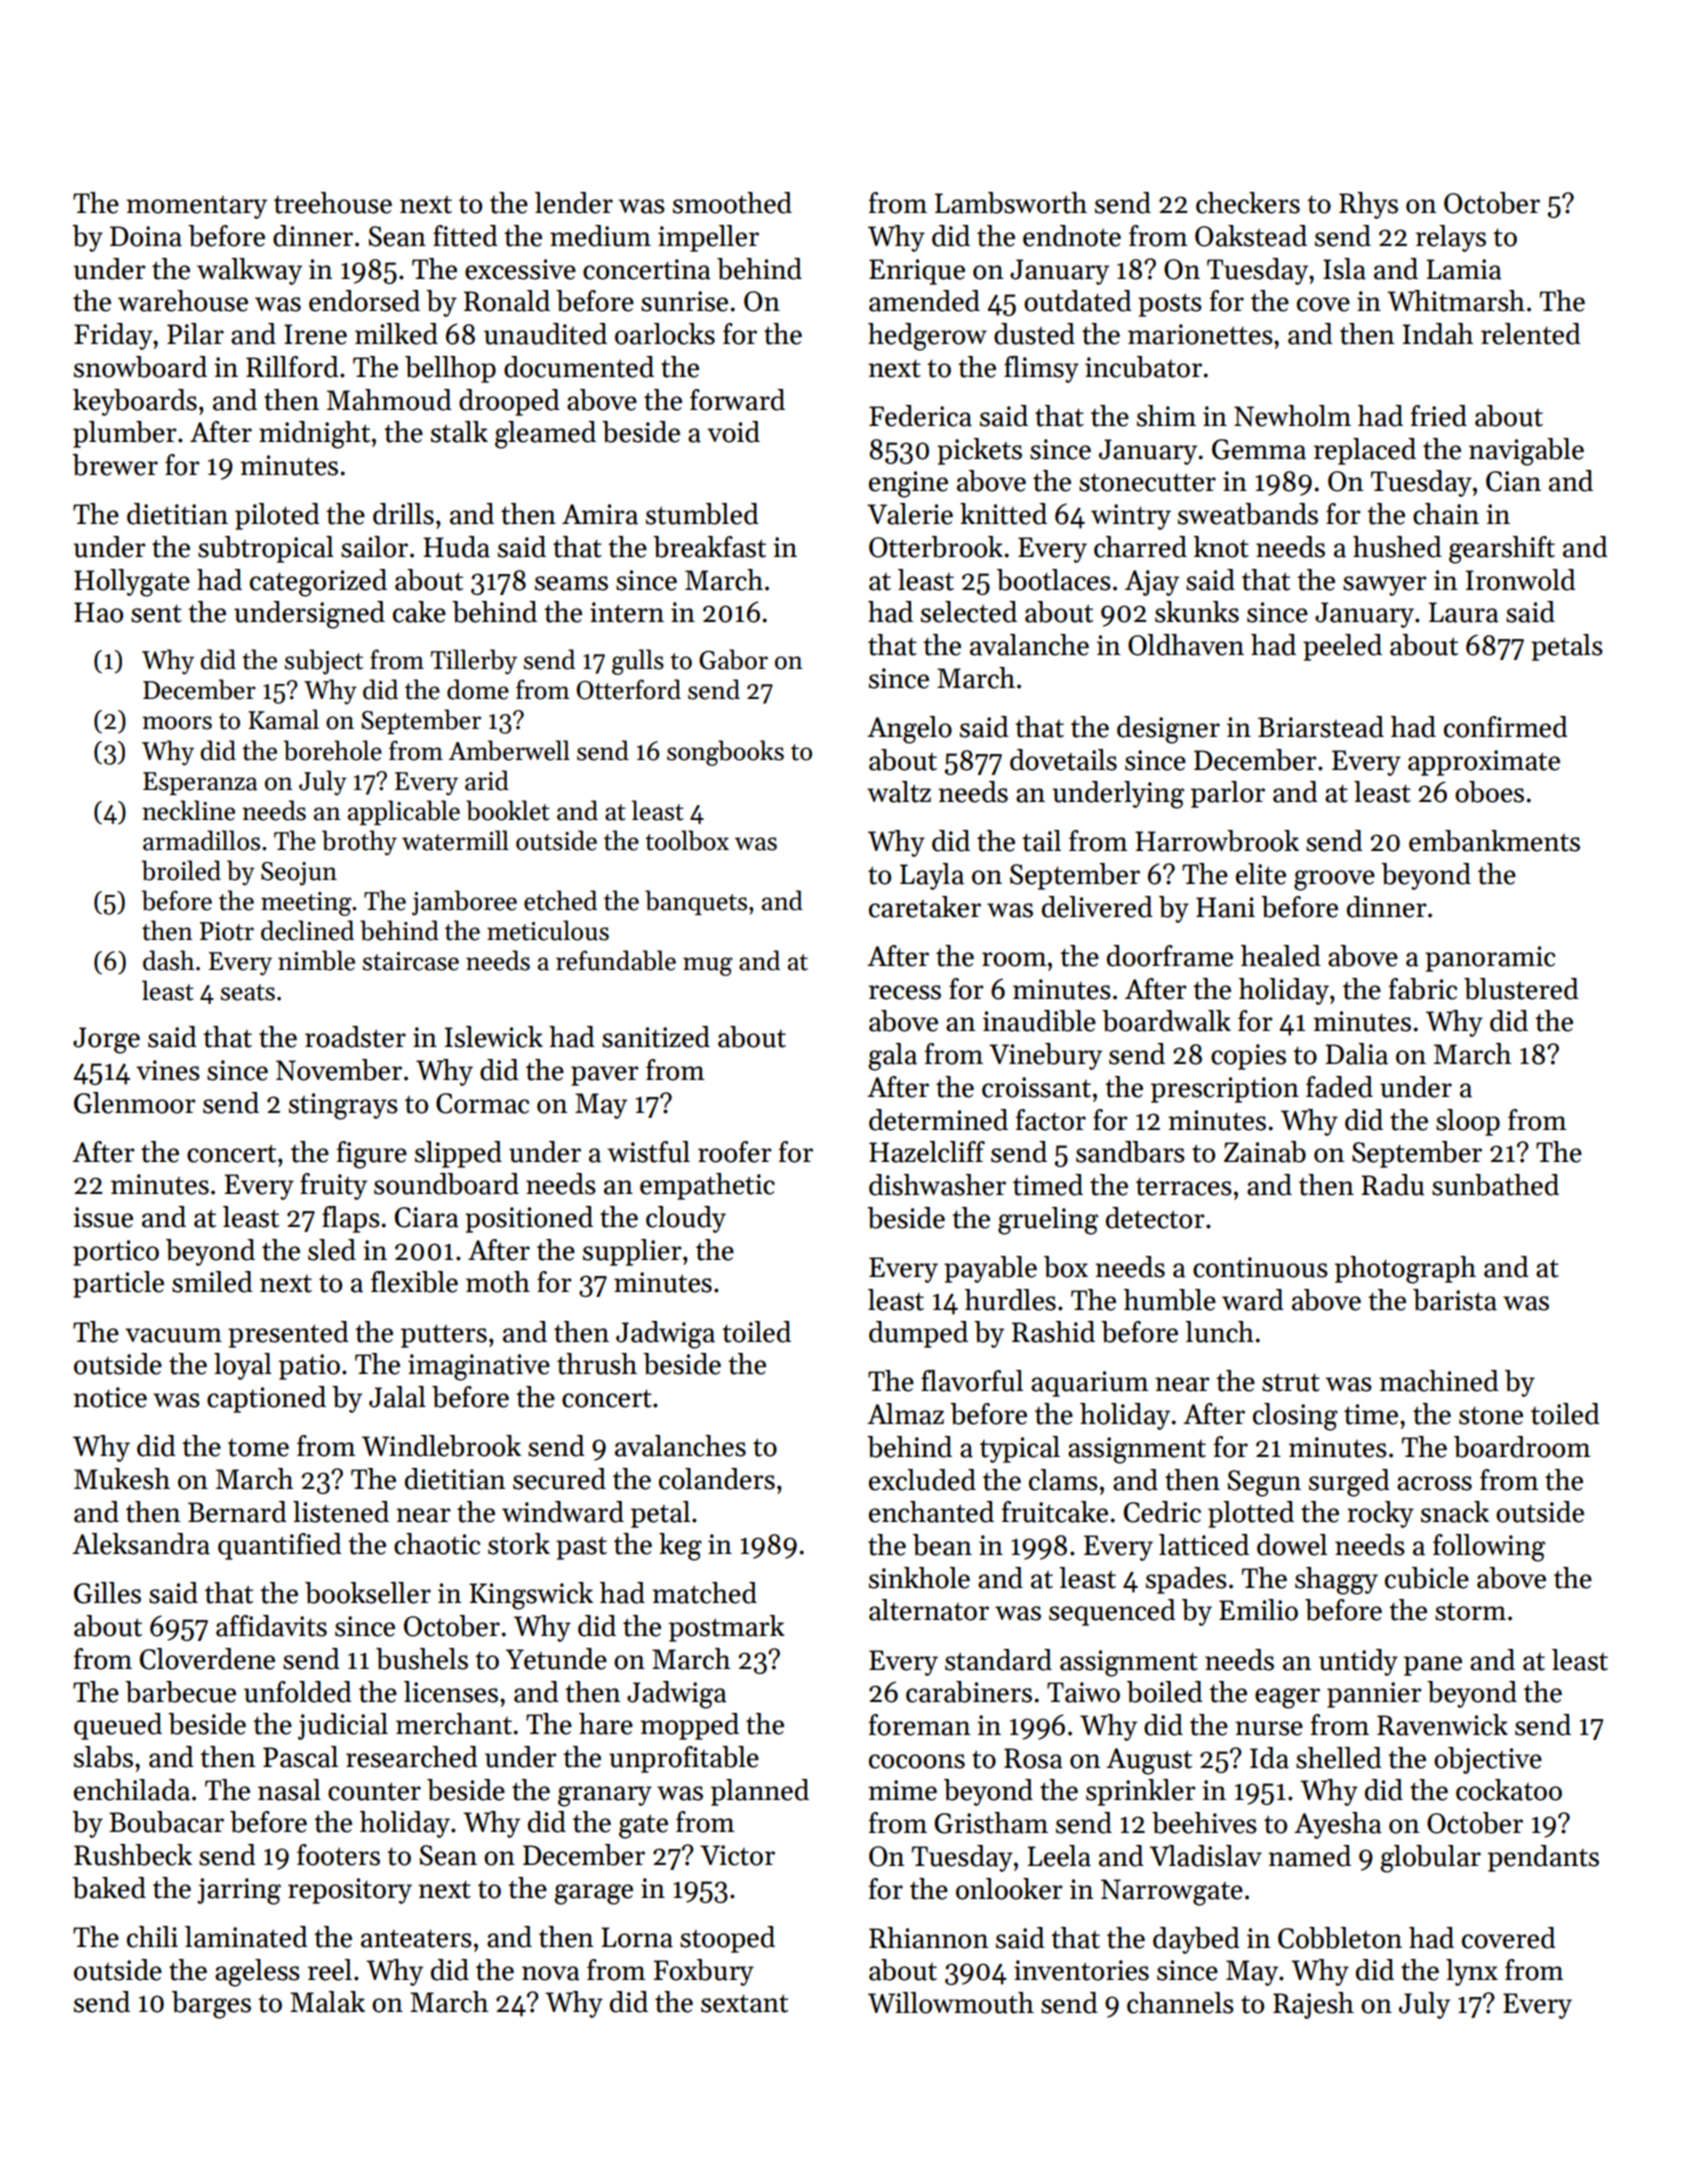  Describe the element at coordinates (314, 435) in the screenshot. I see `midnight` at that location.
